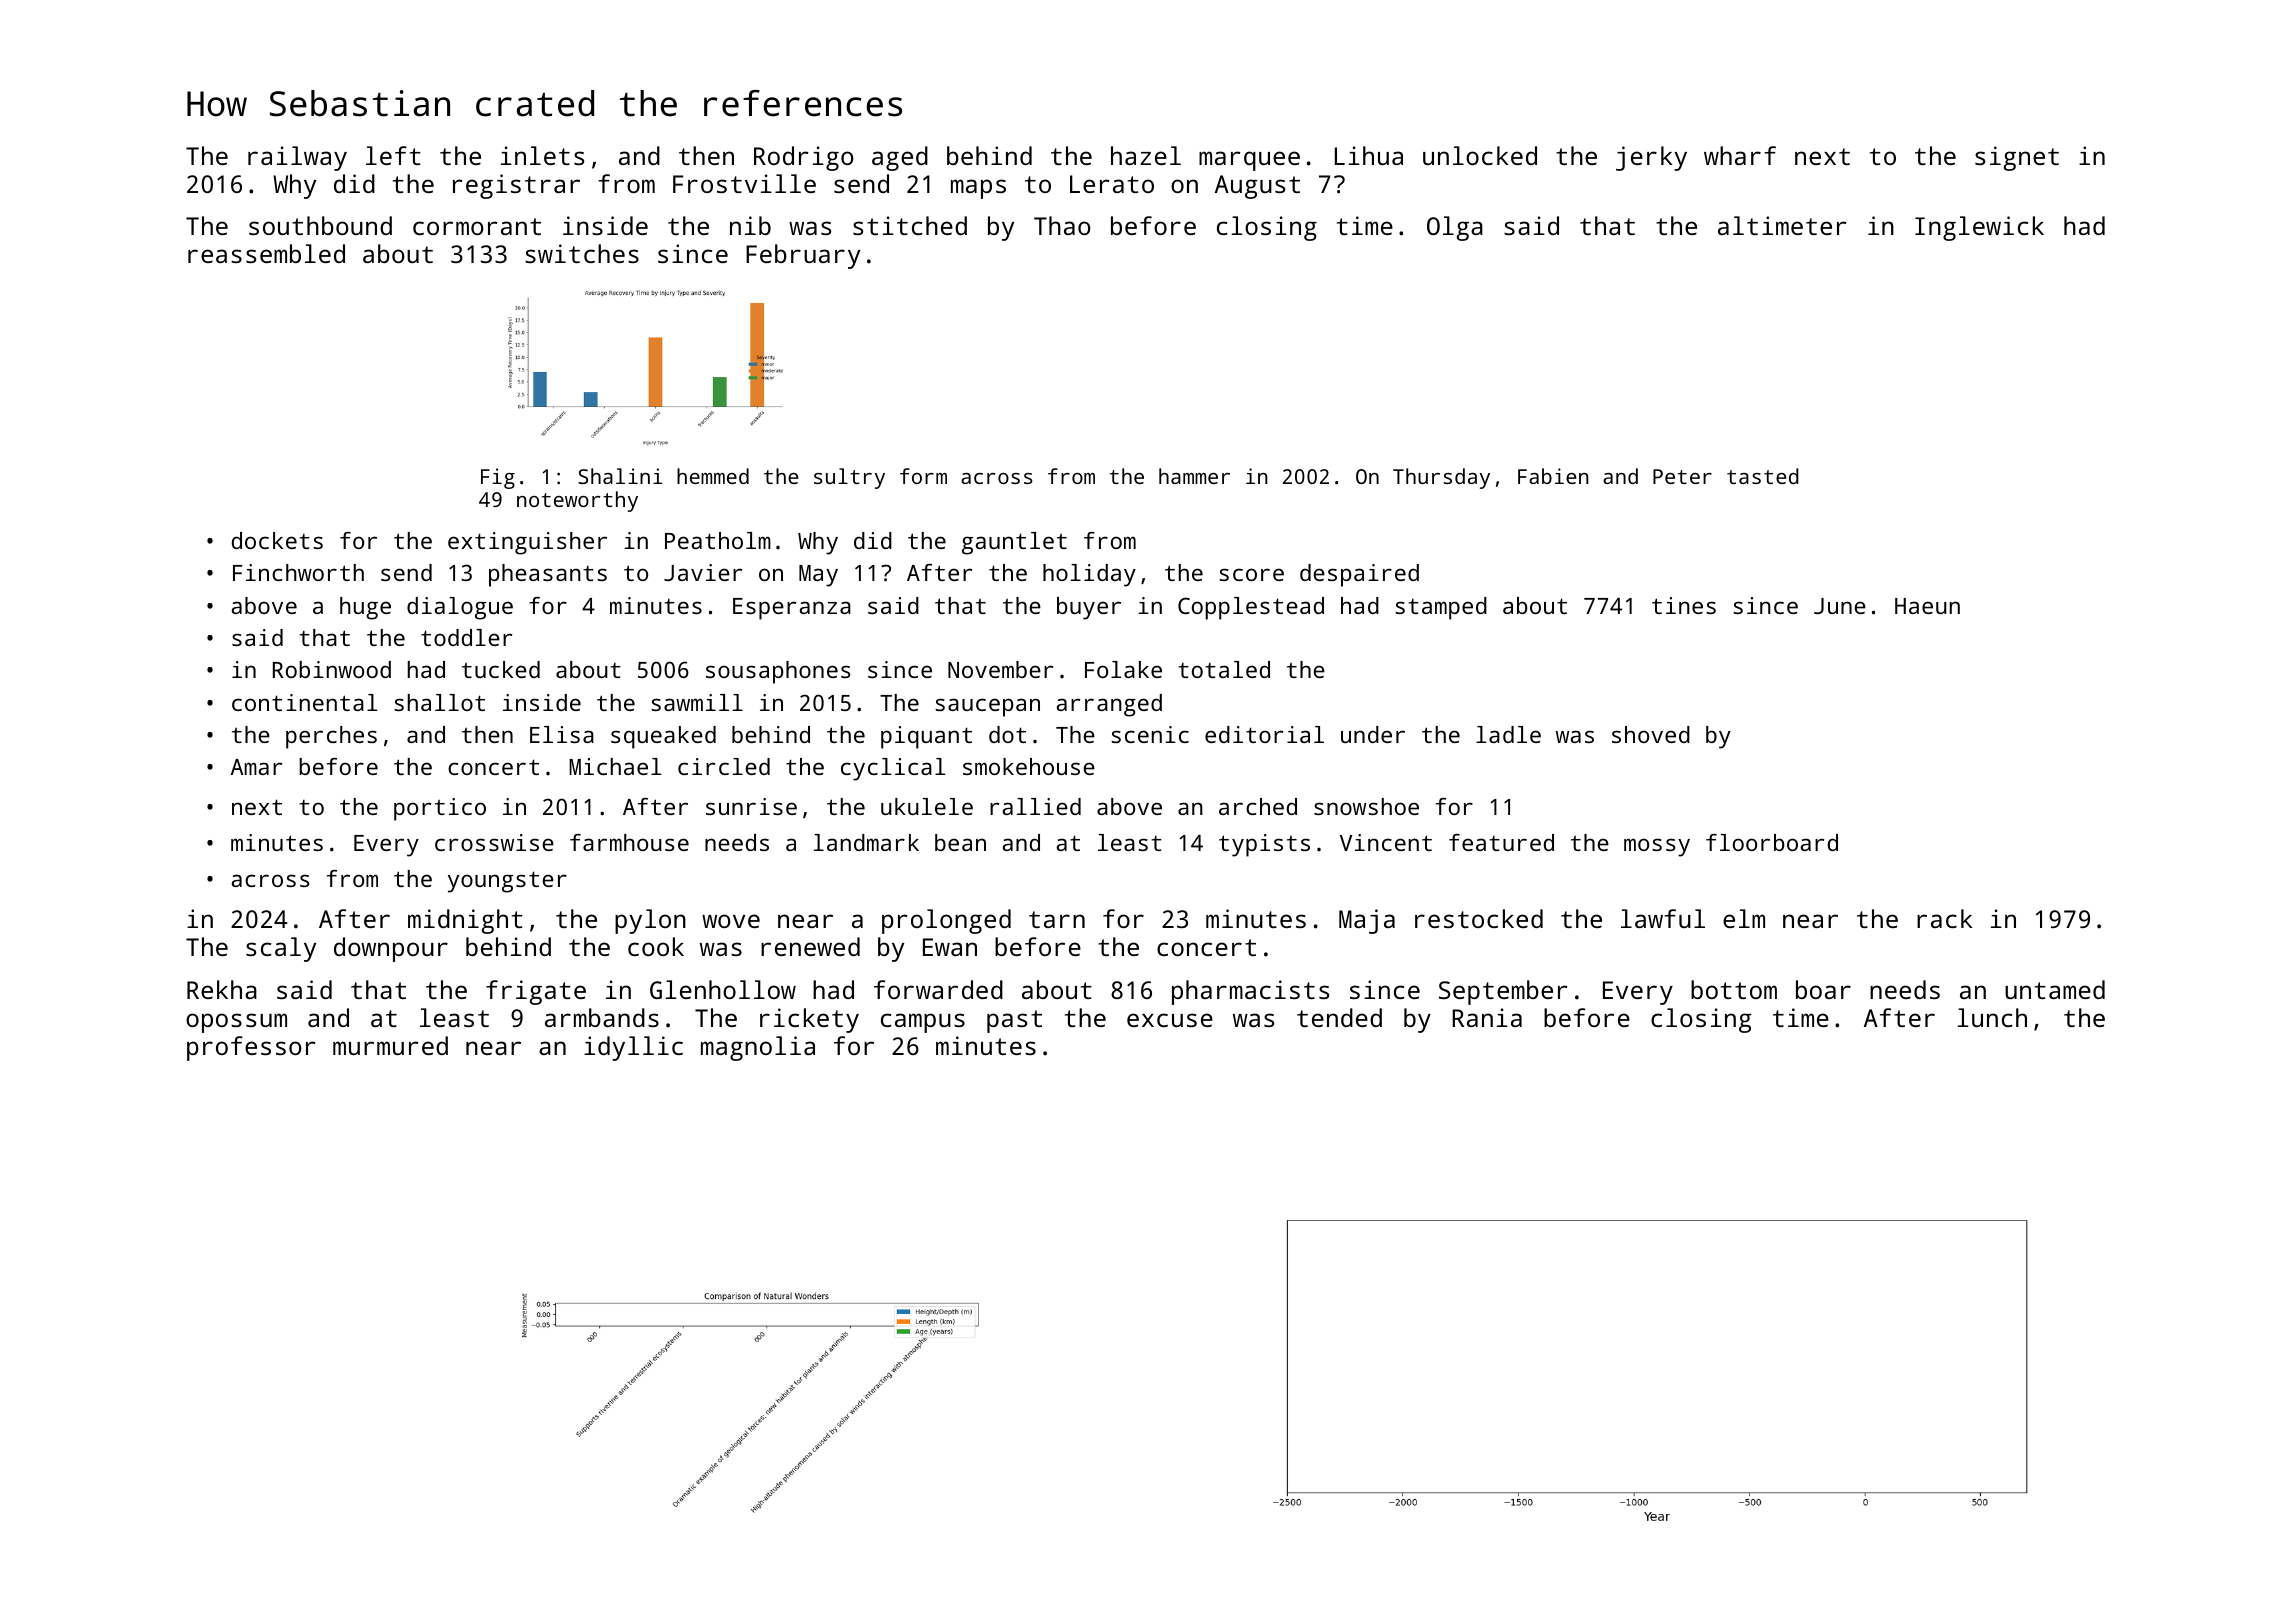 The height and width of the page is (1620, 2292). I want to click on Olga, so click(1455, 228).
